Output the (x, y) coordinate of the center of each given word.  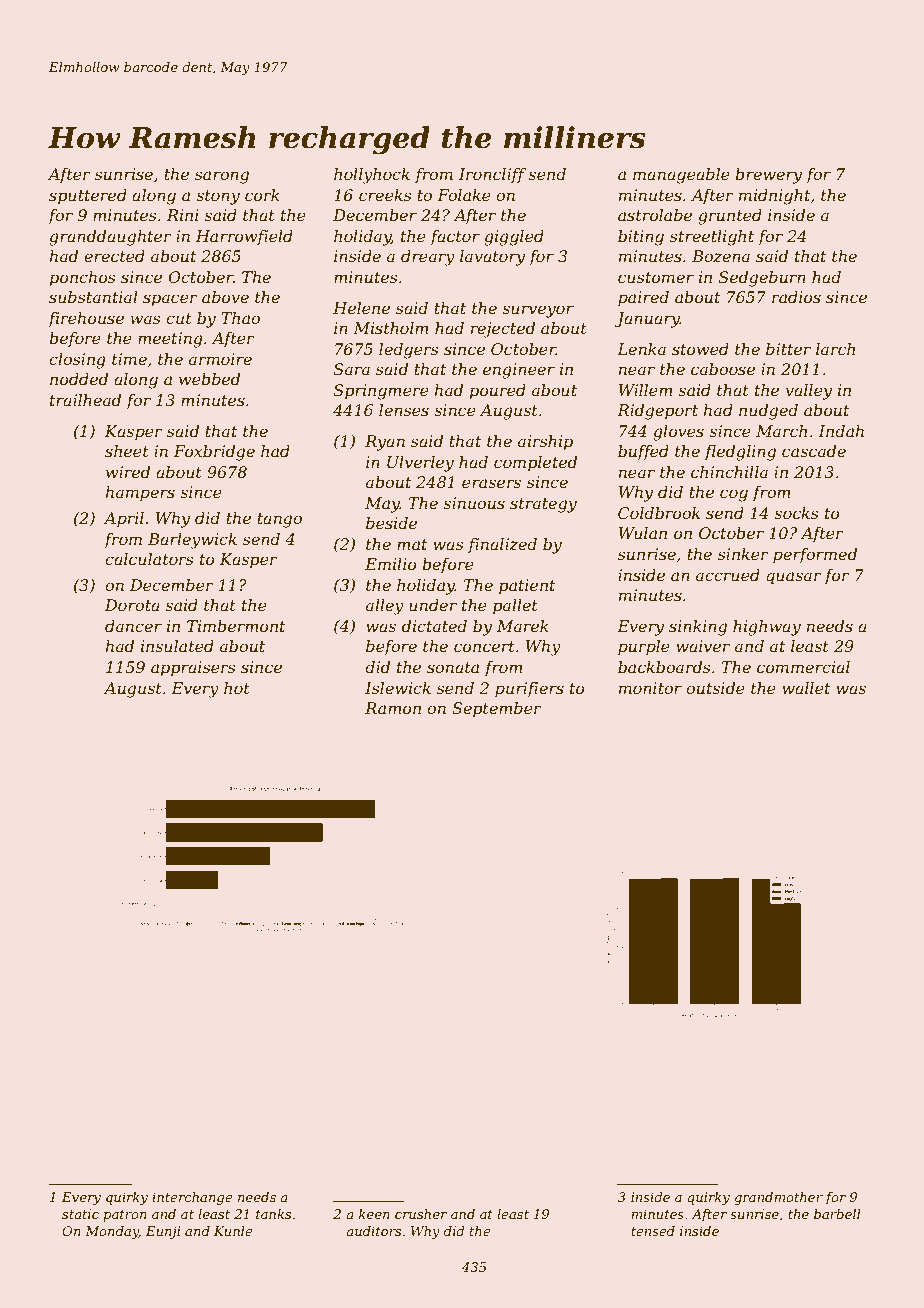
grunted (730, 217)
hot (237, 688)
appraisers (193, 669)
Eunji (163, 1232)
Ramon (393, 708)
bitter (788, 349)
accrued (728, 575)
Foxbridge (214, 453)
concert (484, 646)
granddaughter (110, 238)
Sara (352, 369)
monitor (650, 688)
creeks (385, 195)
